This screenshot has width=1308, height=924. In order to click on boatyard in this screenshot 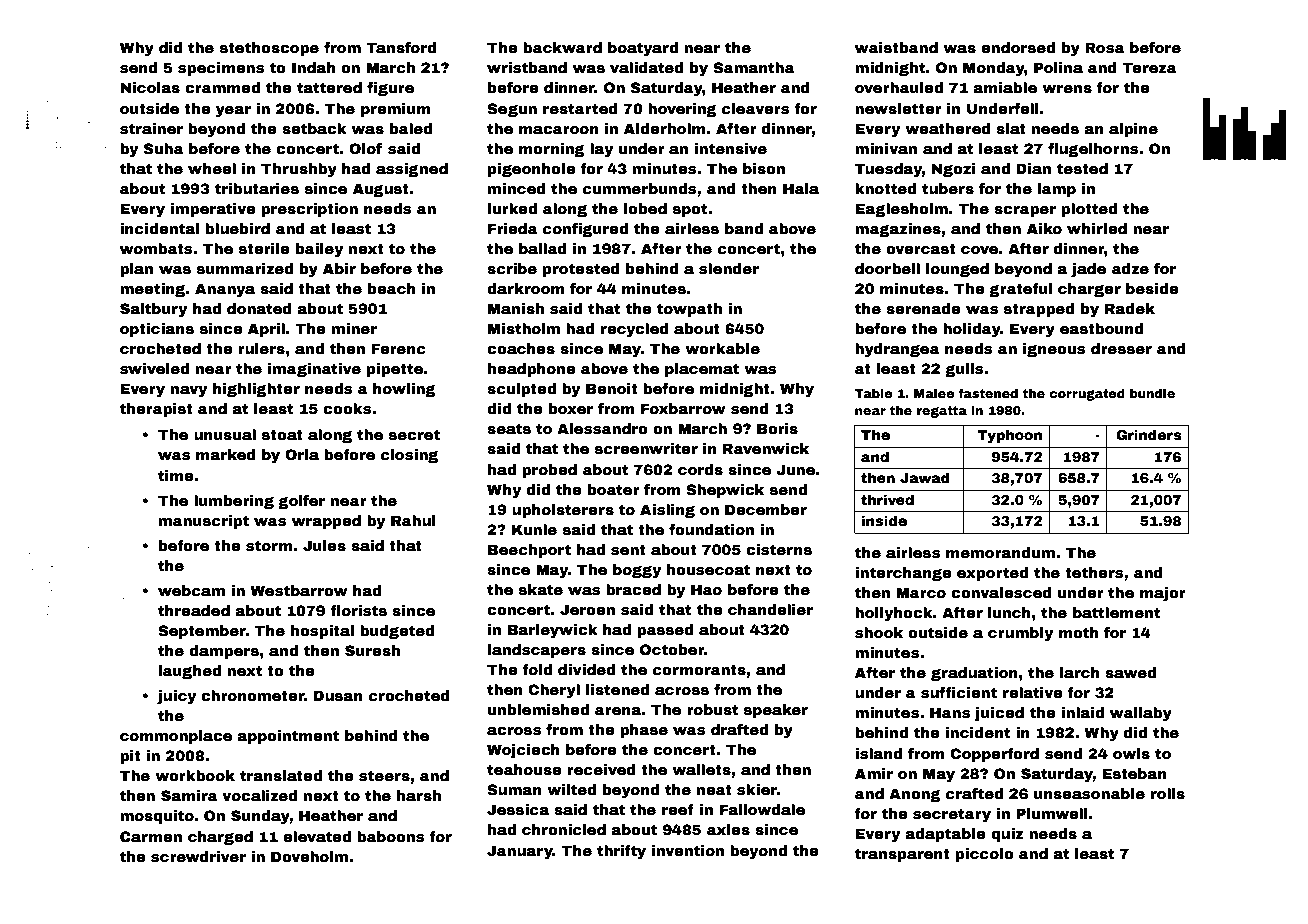, I will do `click(643, 49)`.
